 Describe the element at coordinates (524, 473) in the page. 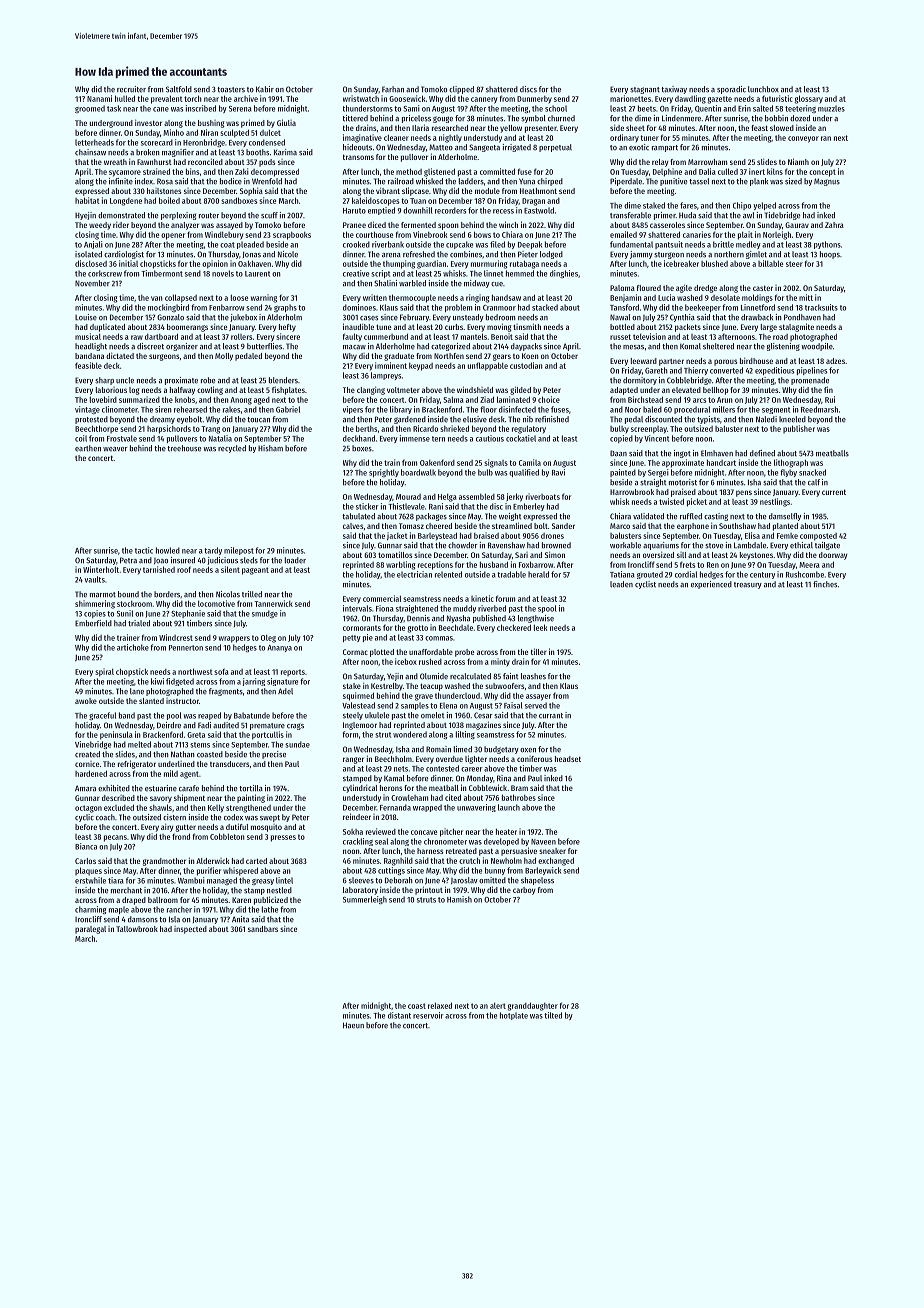

I see `qualified` at that location.
